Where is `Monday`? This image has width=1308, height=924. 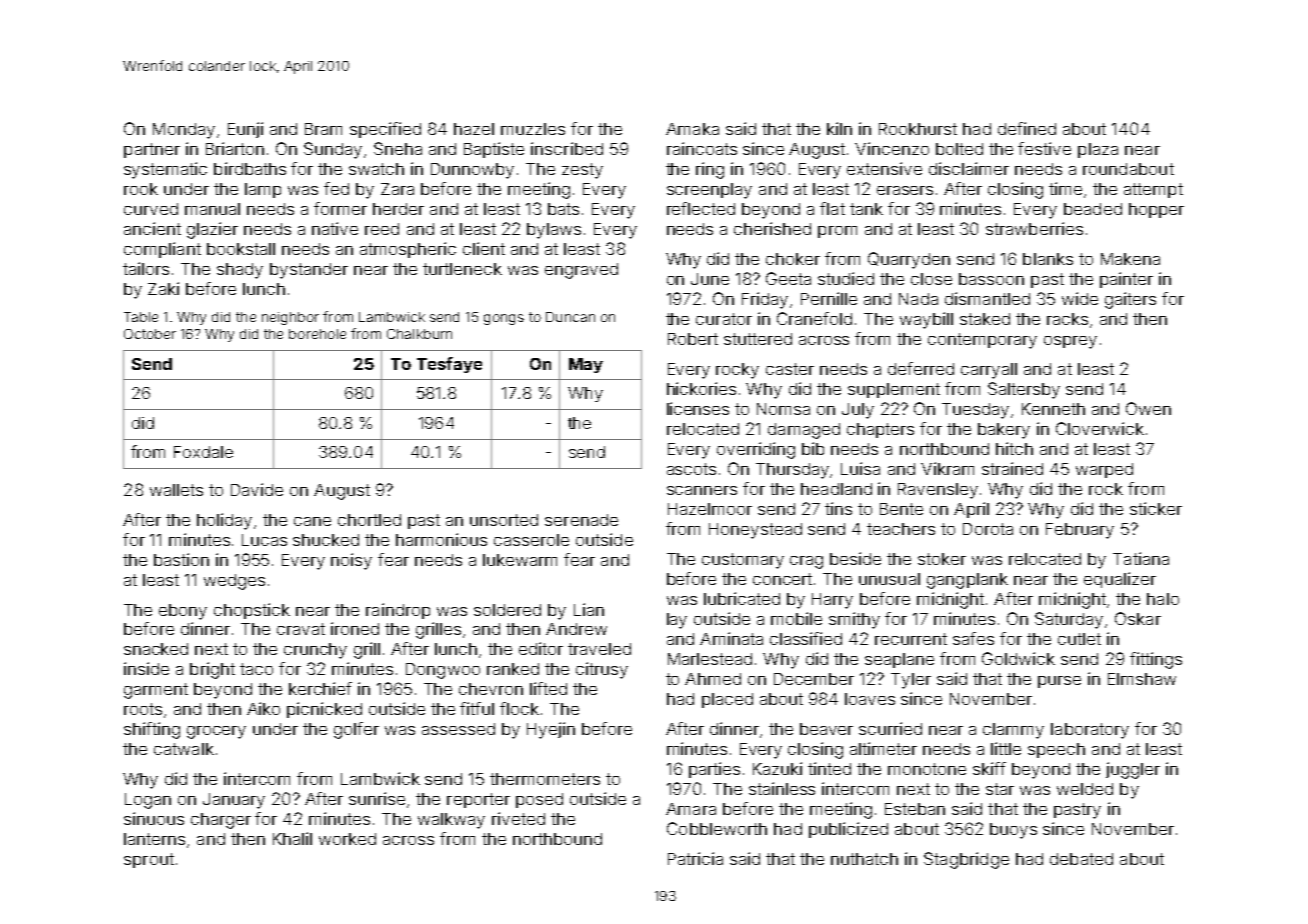 Monday is located at coordinates (184, 131).
